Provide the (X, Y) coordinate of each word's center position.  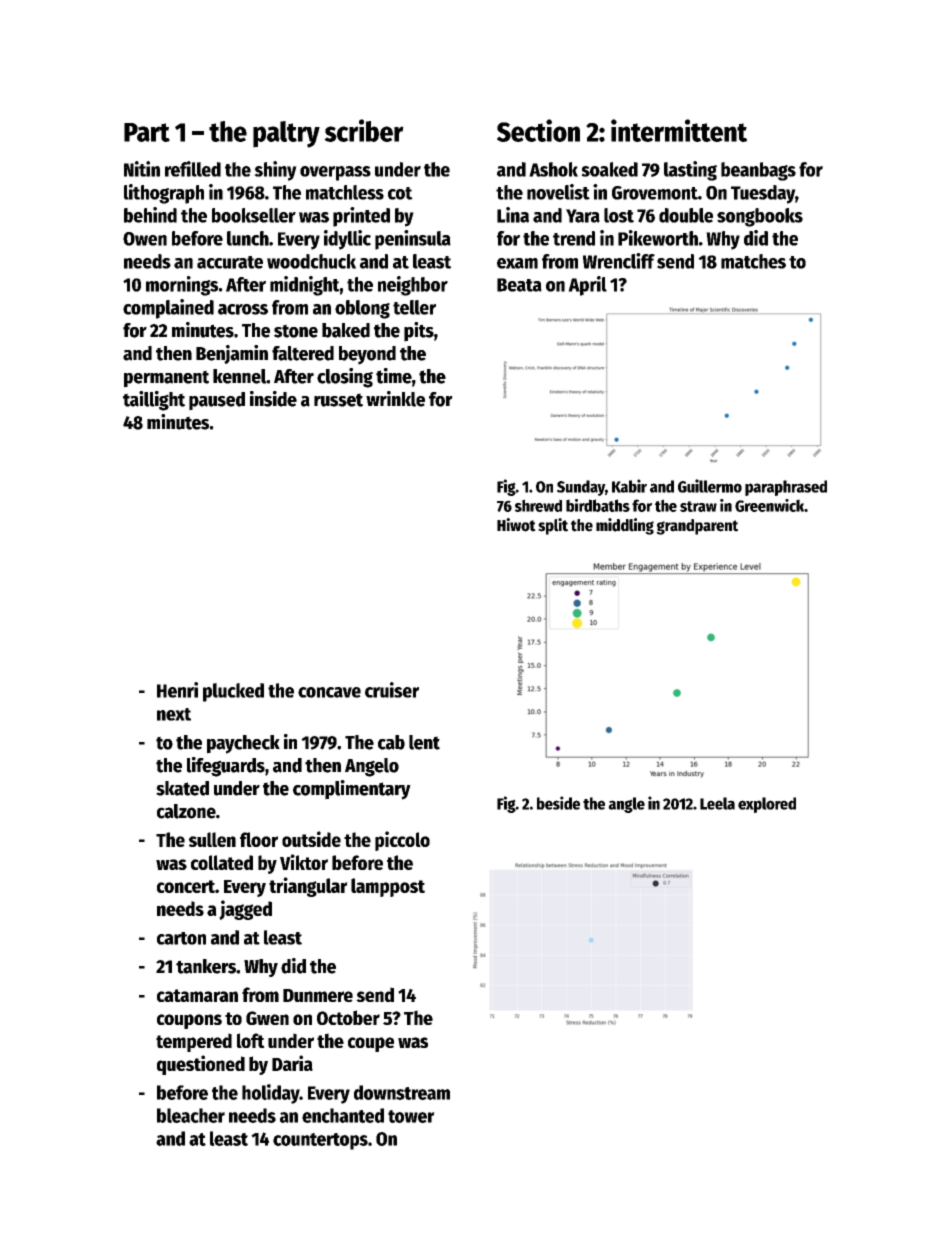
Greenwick (769, 505)
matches (753, 261)
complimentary (352, 790)
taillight (154, 401)
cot (400, 193)
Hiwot (516, 525)
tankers (206, 966)
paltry (286, 134)
